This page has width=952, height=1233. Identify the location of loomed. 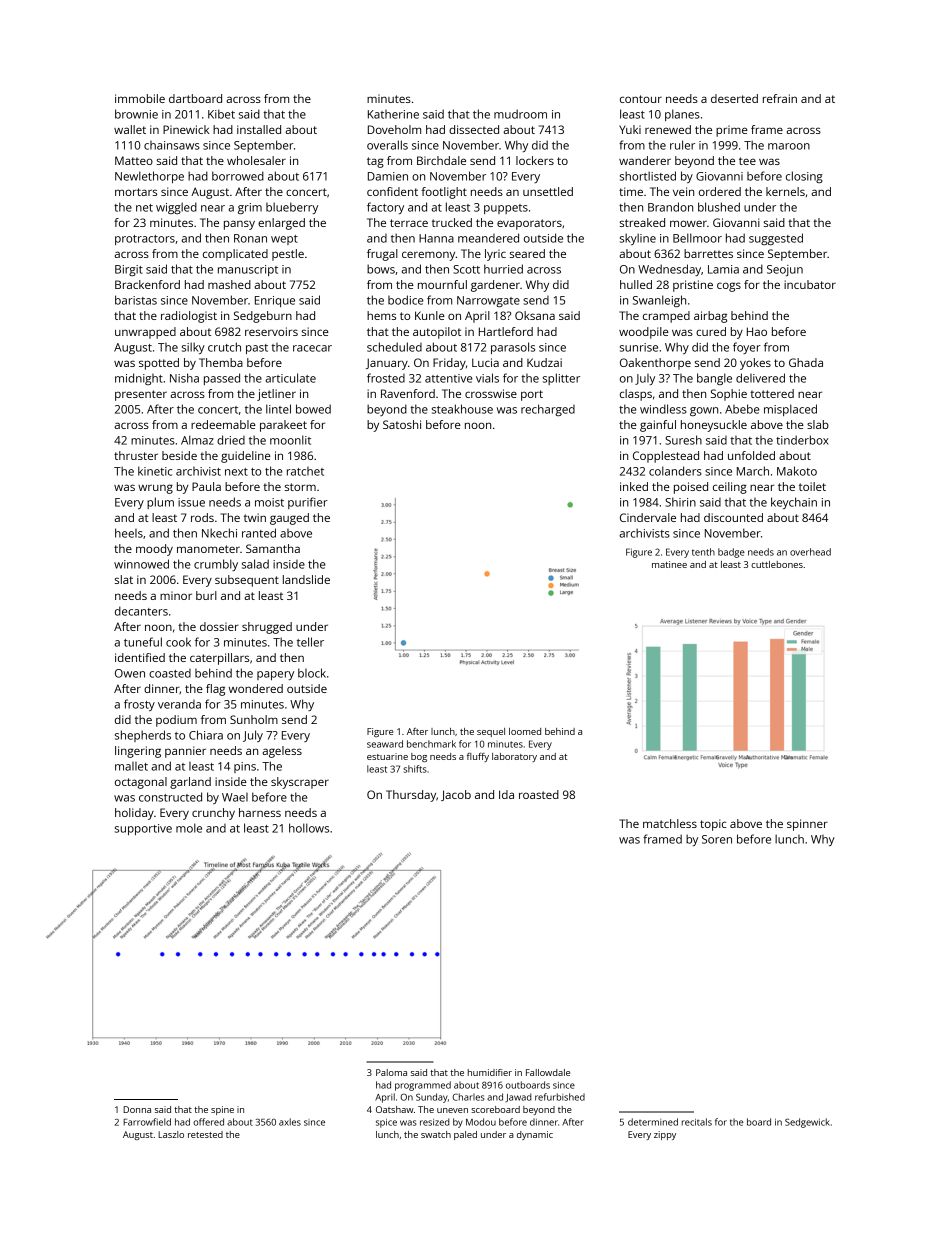
(525, 731).
